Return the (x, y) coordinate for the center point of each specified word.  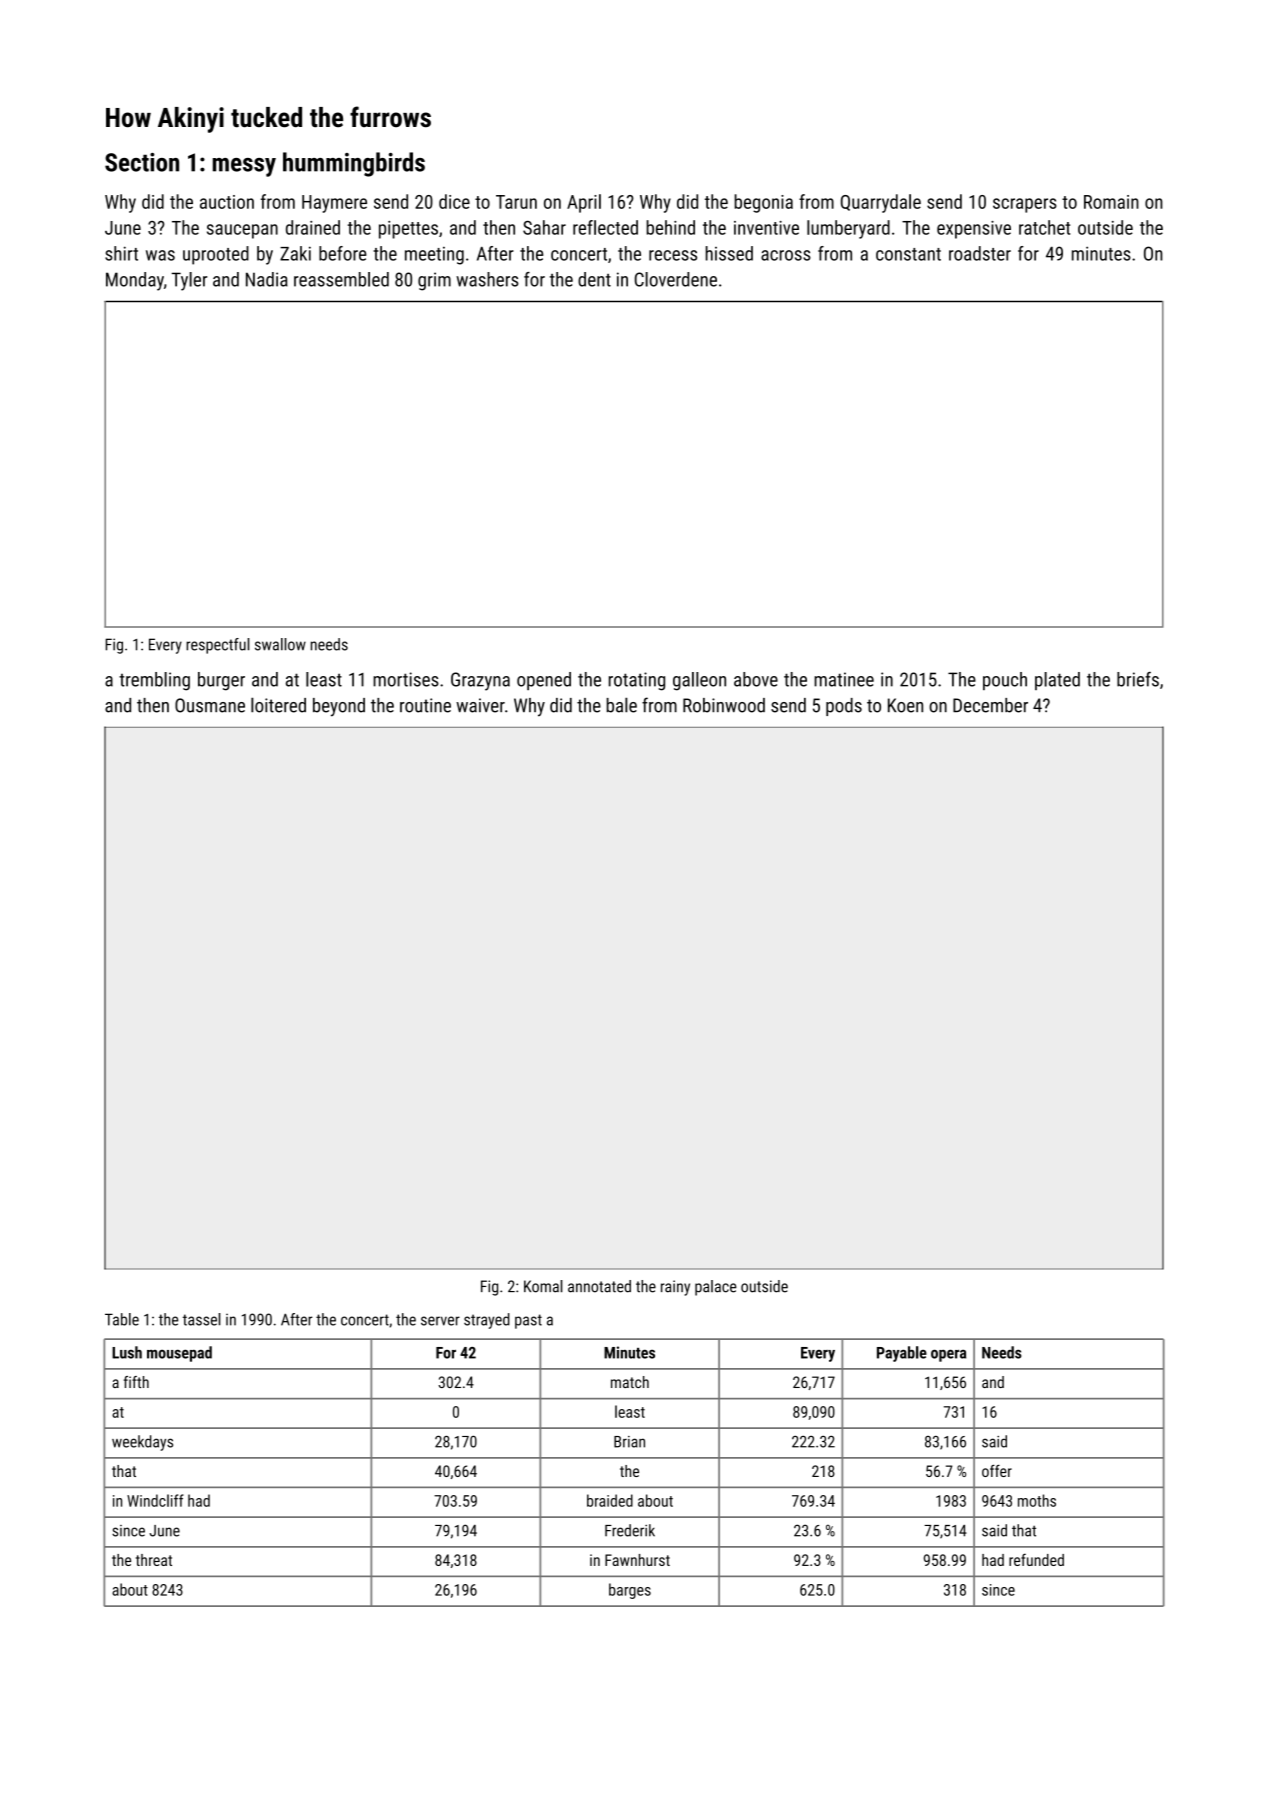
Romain (1111, 202)
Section (142, 162)
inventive (766, 228)
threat (154, 1560)
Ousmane (210, 705)
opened (544, 681)
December (990, 705)
